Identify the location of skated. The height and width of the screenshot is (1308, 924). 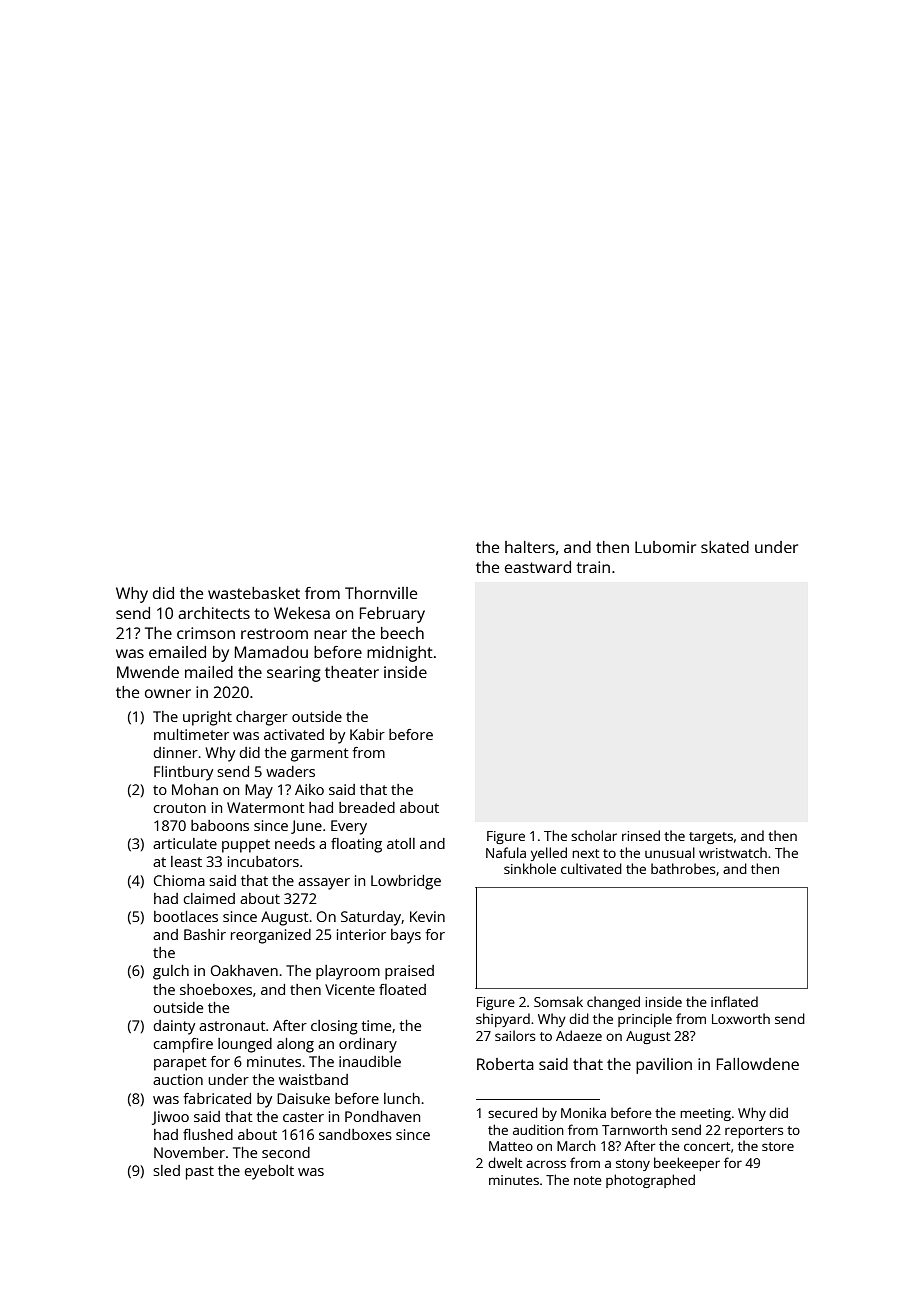
(725, 547).
